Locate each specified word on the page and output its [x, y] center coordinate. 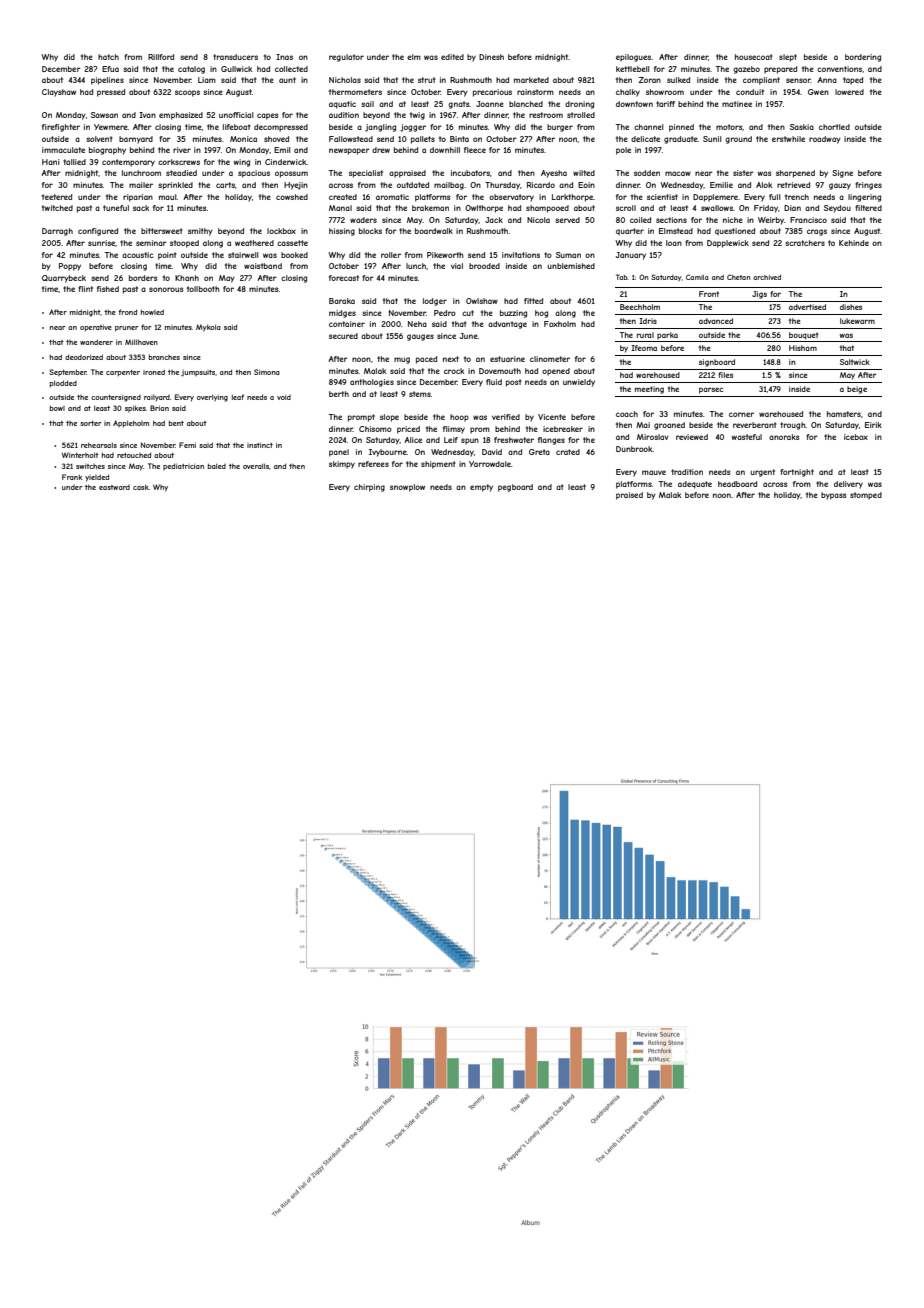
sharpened [795, 174]
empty [481, 488]
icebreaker [563, 429]
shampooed [547, 209]
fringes [868, 186]
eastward [114, 487]
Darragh [57, 232]
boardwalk [434, 231]
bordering [863, 58]
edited [452, 57]
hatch [108, 57]
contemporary [128, 163]
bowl [57, 408]
